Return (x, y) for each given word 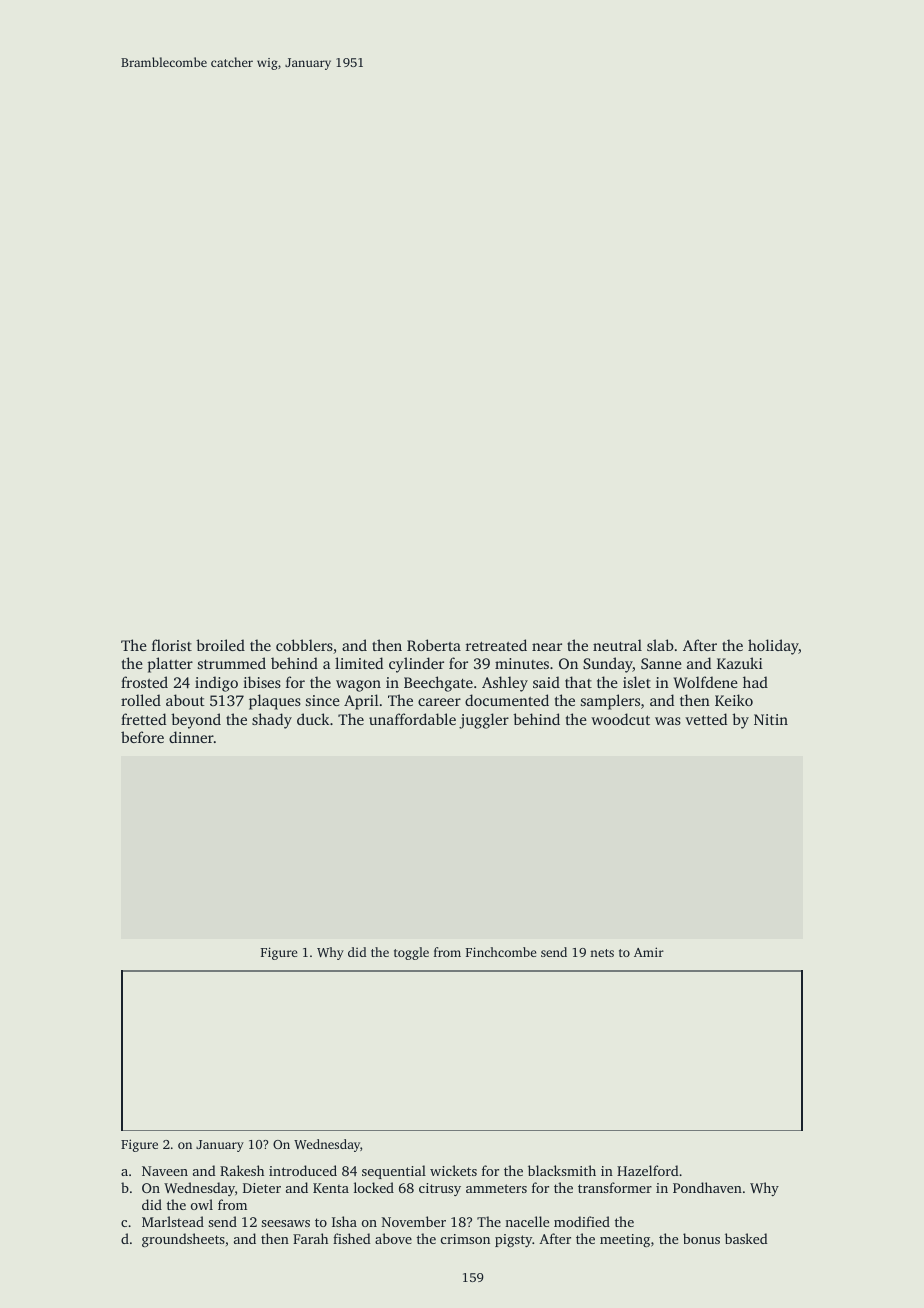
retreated (496, 645)
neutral (617, 645)
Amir (649, 952)
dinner (191, 737)
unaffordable (412, 719)
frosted (144, 682)
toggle (411, 953)
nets (602, 953)
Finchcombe (501, 952)
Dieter (262, 1188)
